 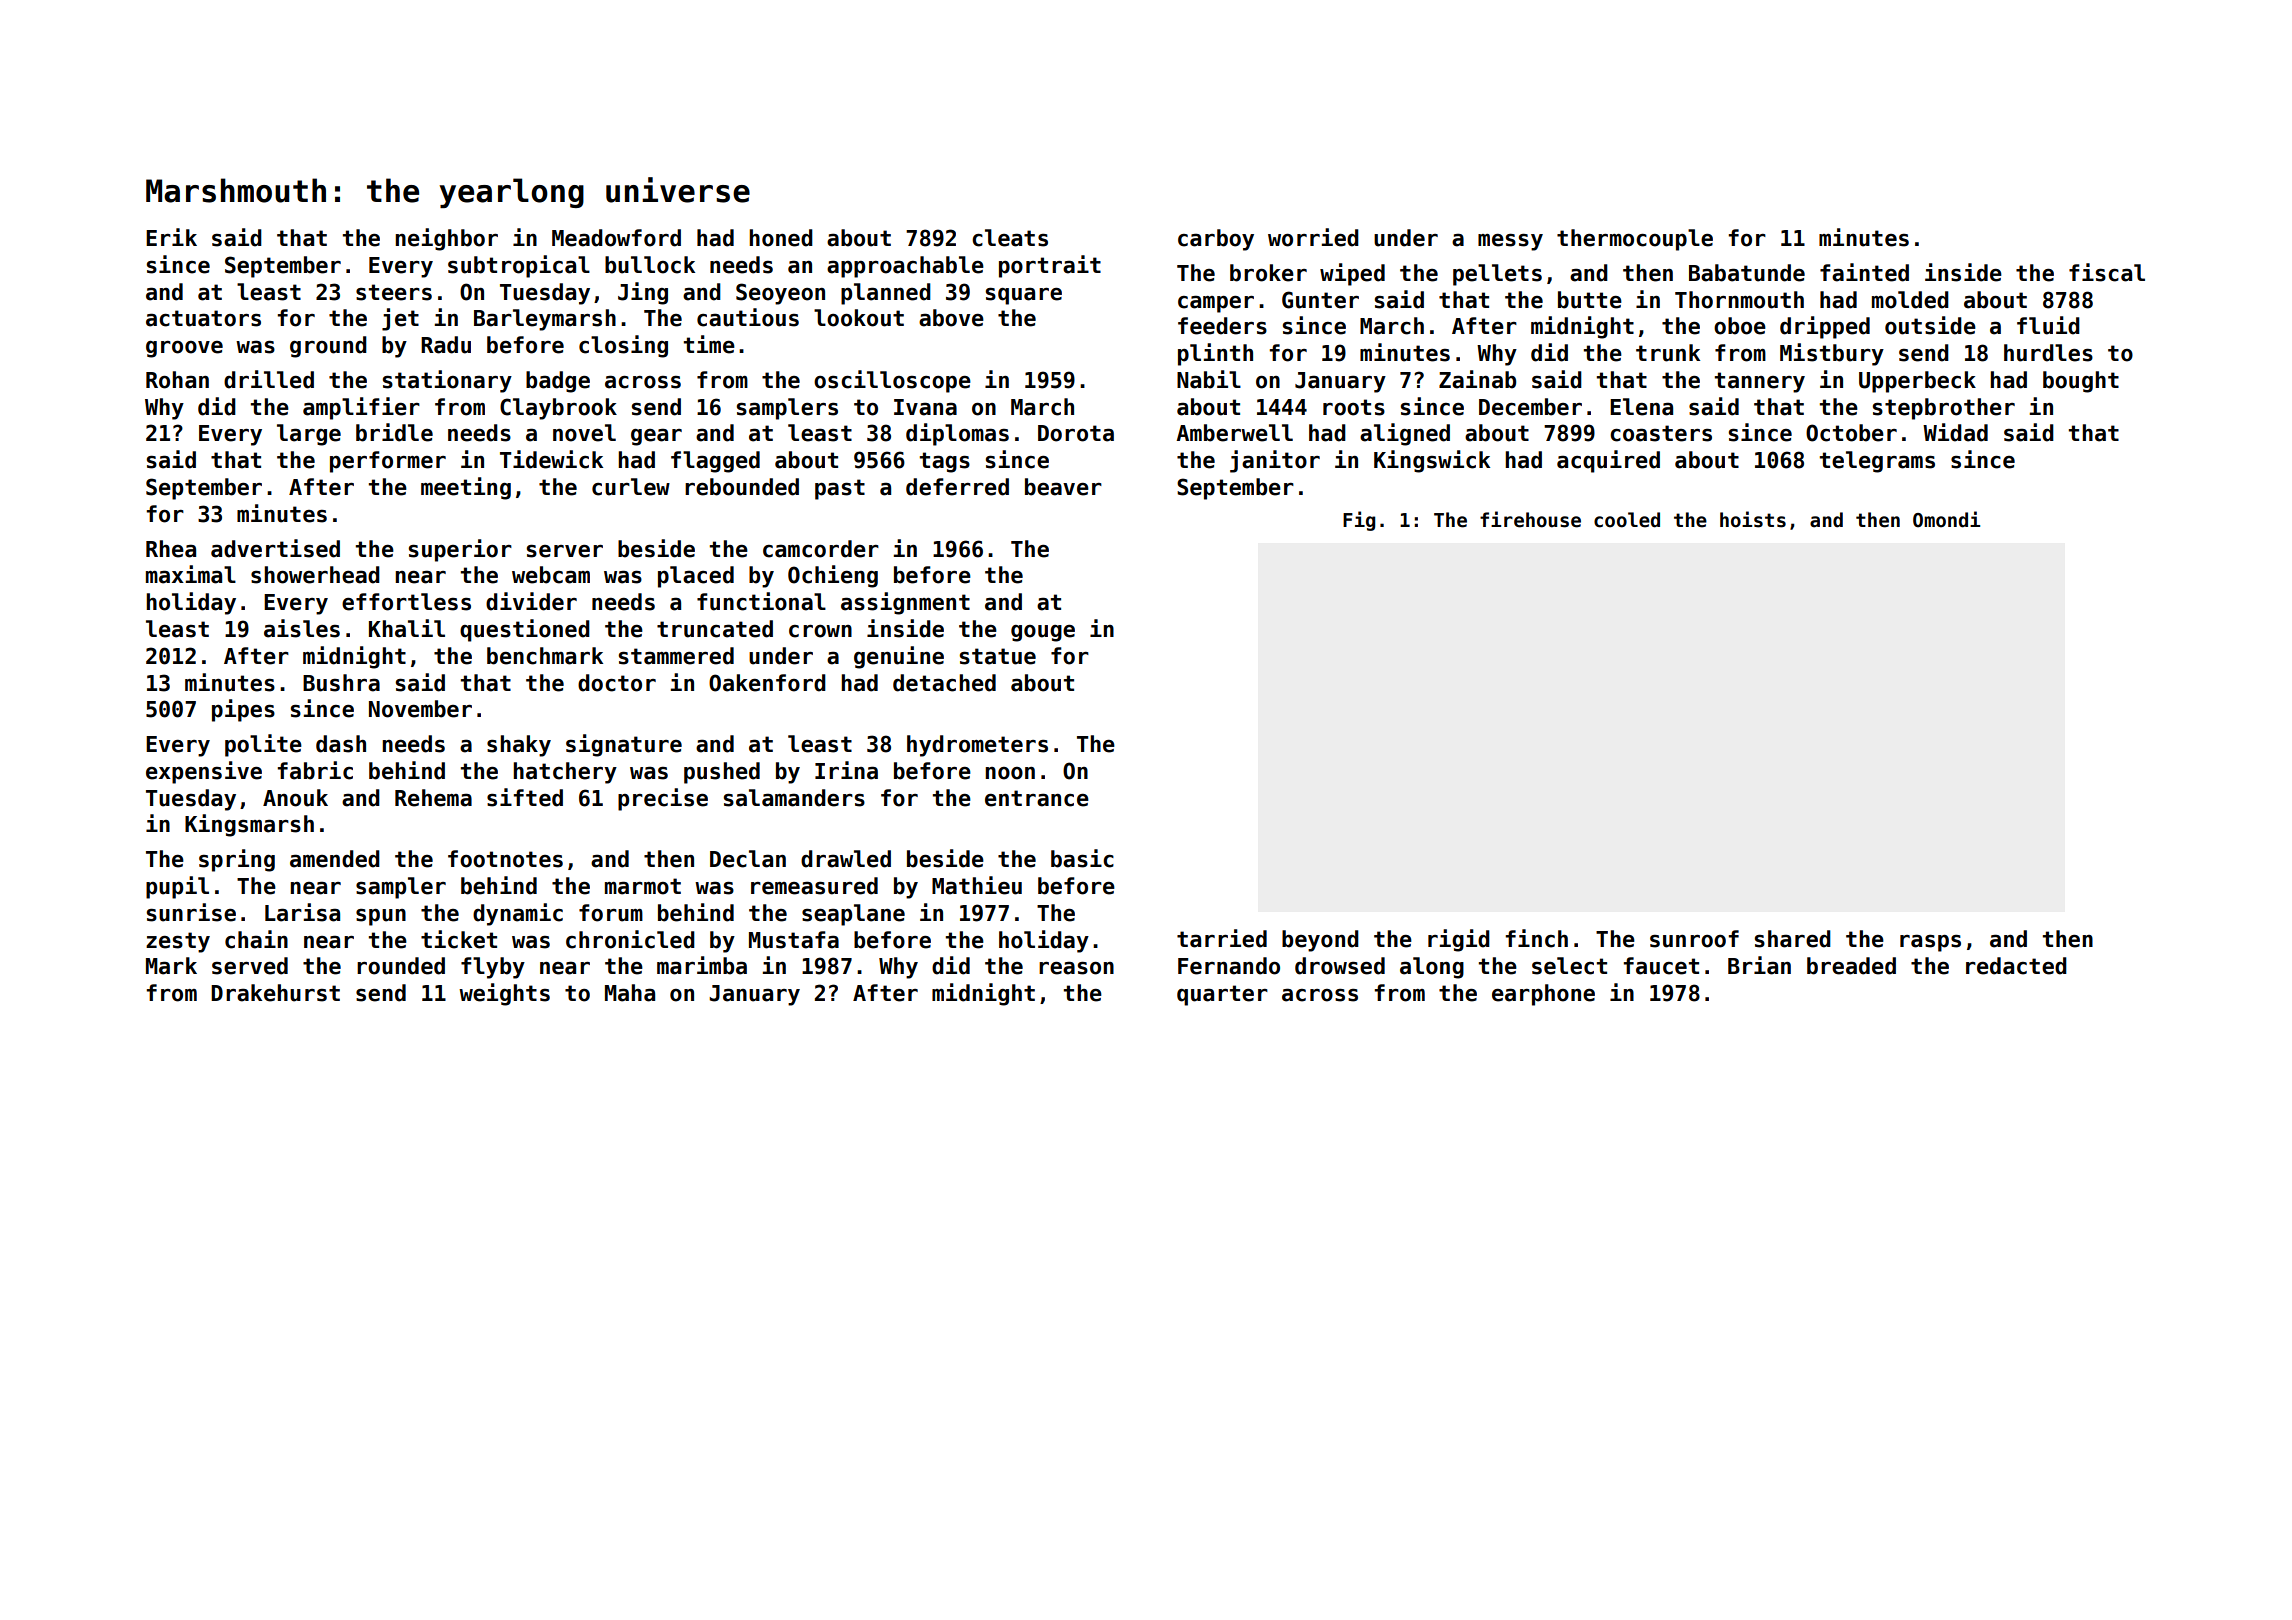 What do you see at coordinates (1037, 798) in the screenshot?
I see `entrance` at bounding box center [1037, 798].
